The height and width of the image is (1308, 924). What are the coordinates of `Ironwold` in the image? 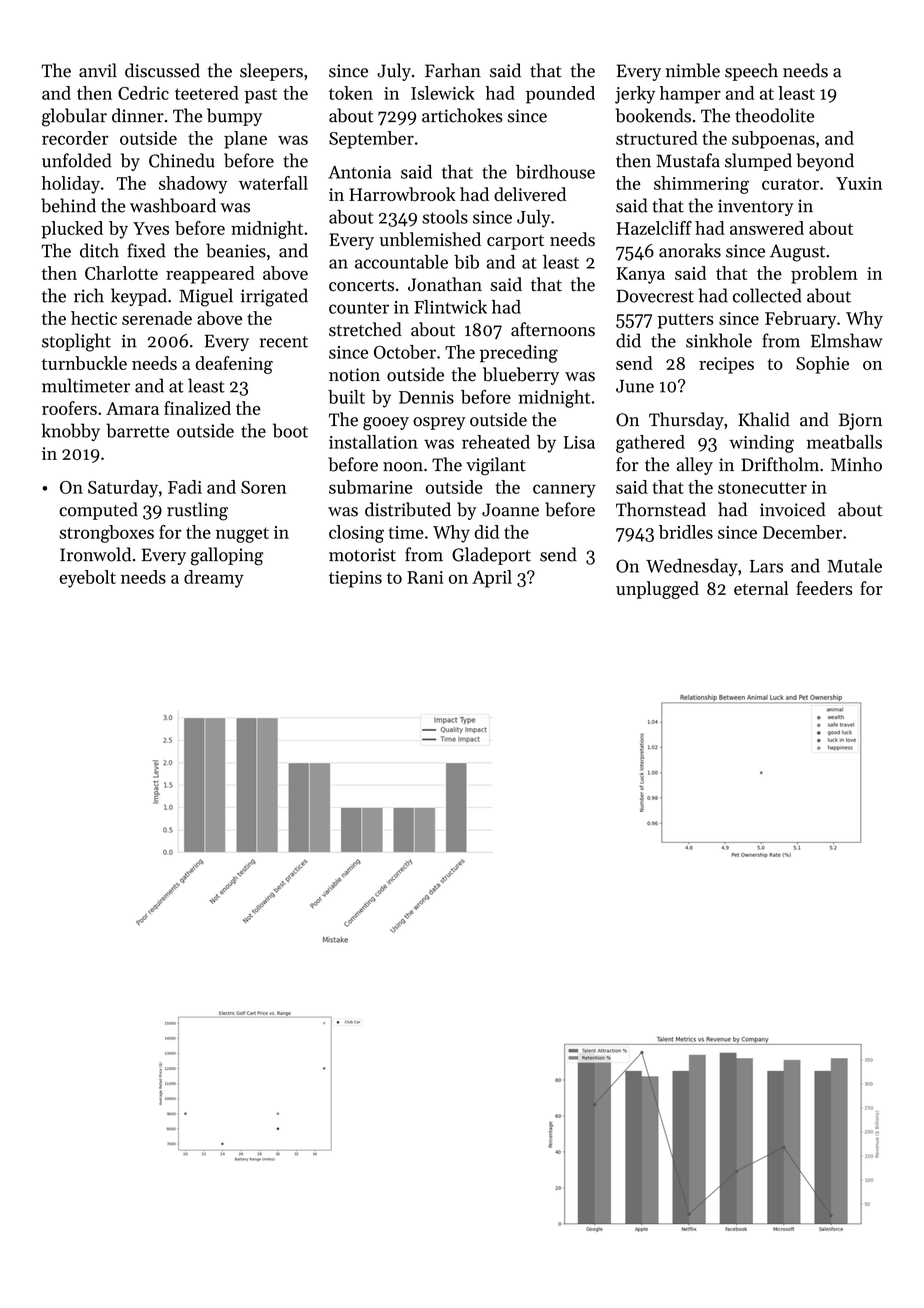 It's located at (95, 554).
